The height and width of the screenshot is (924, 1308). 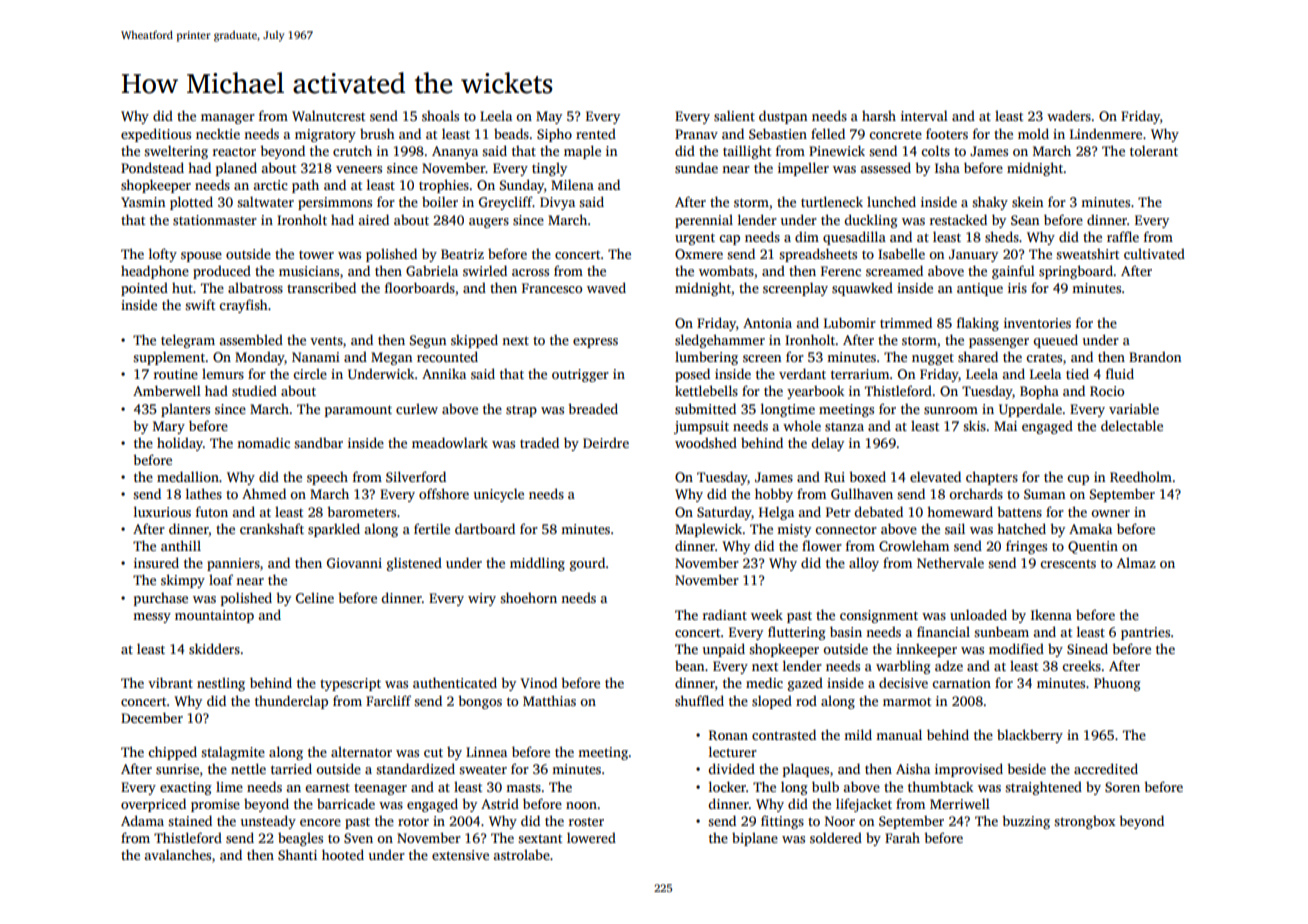 I want to click on lifejacket, so click(x=864, y=805).
